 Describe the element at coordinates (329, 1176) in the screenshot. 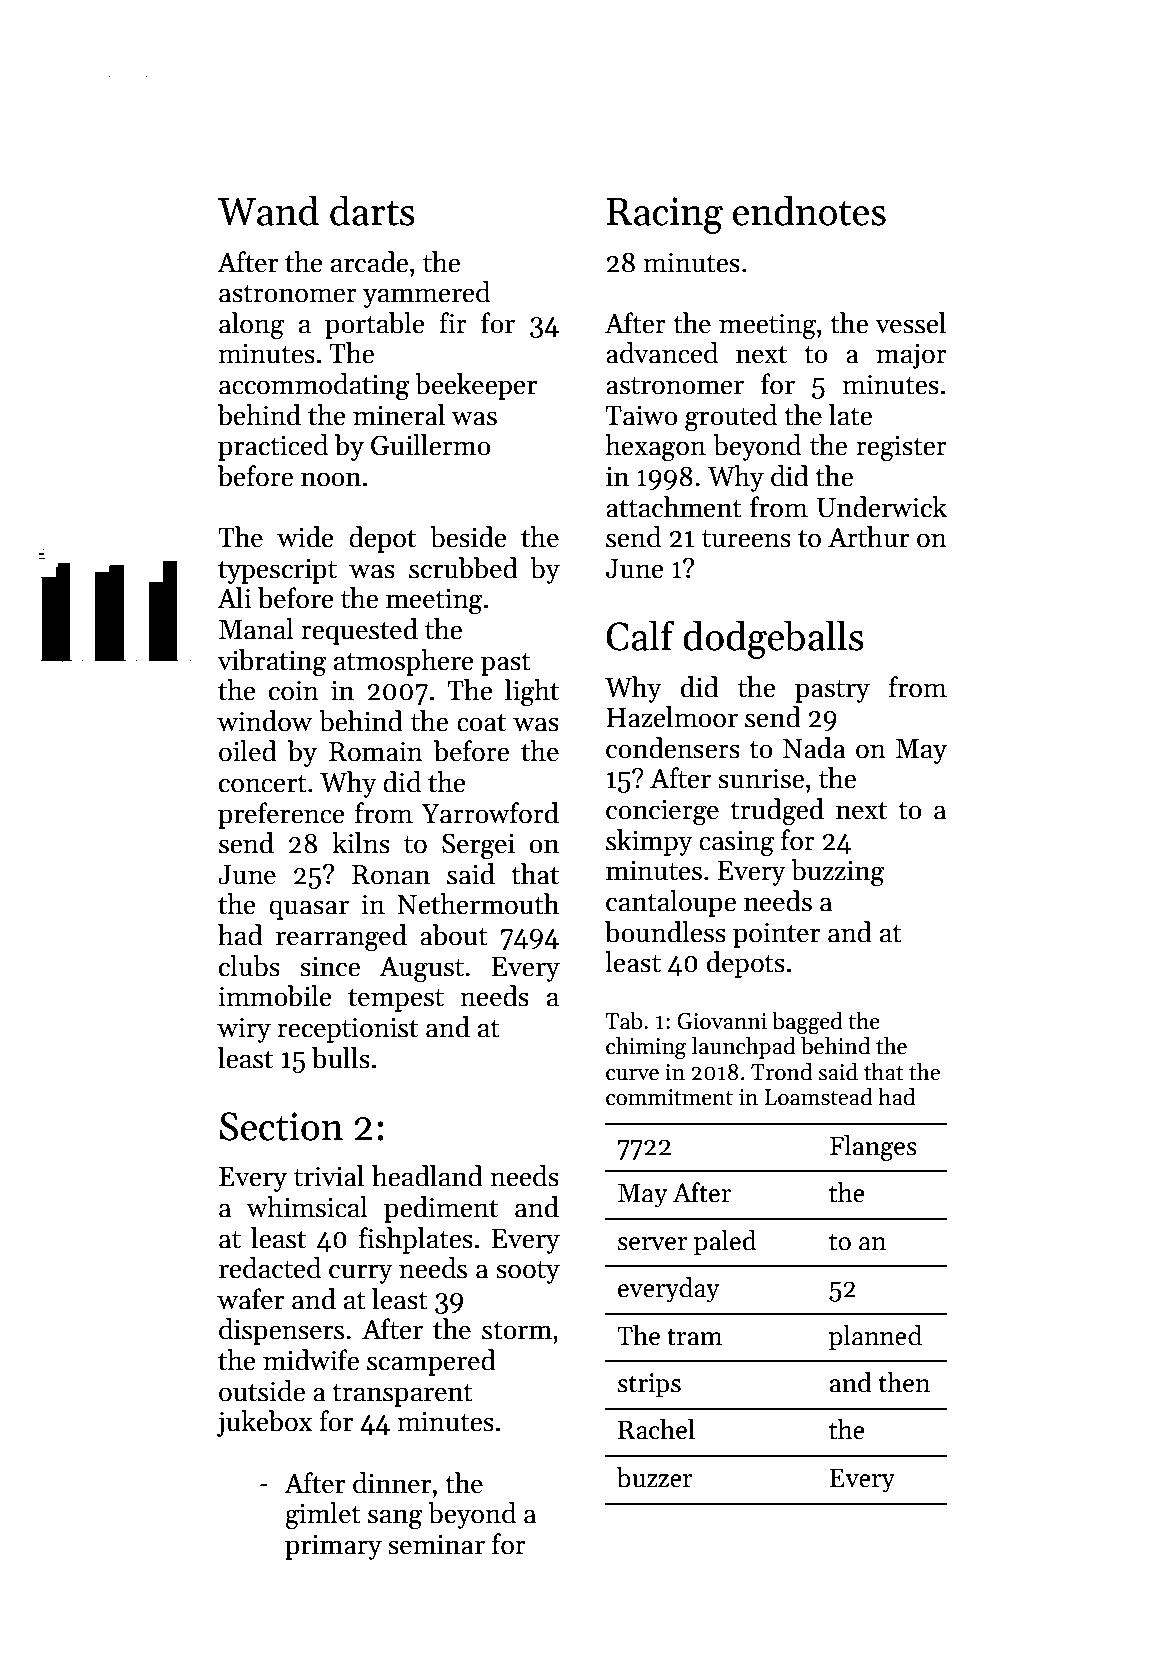

I see `trivial` at that location.
